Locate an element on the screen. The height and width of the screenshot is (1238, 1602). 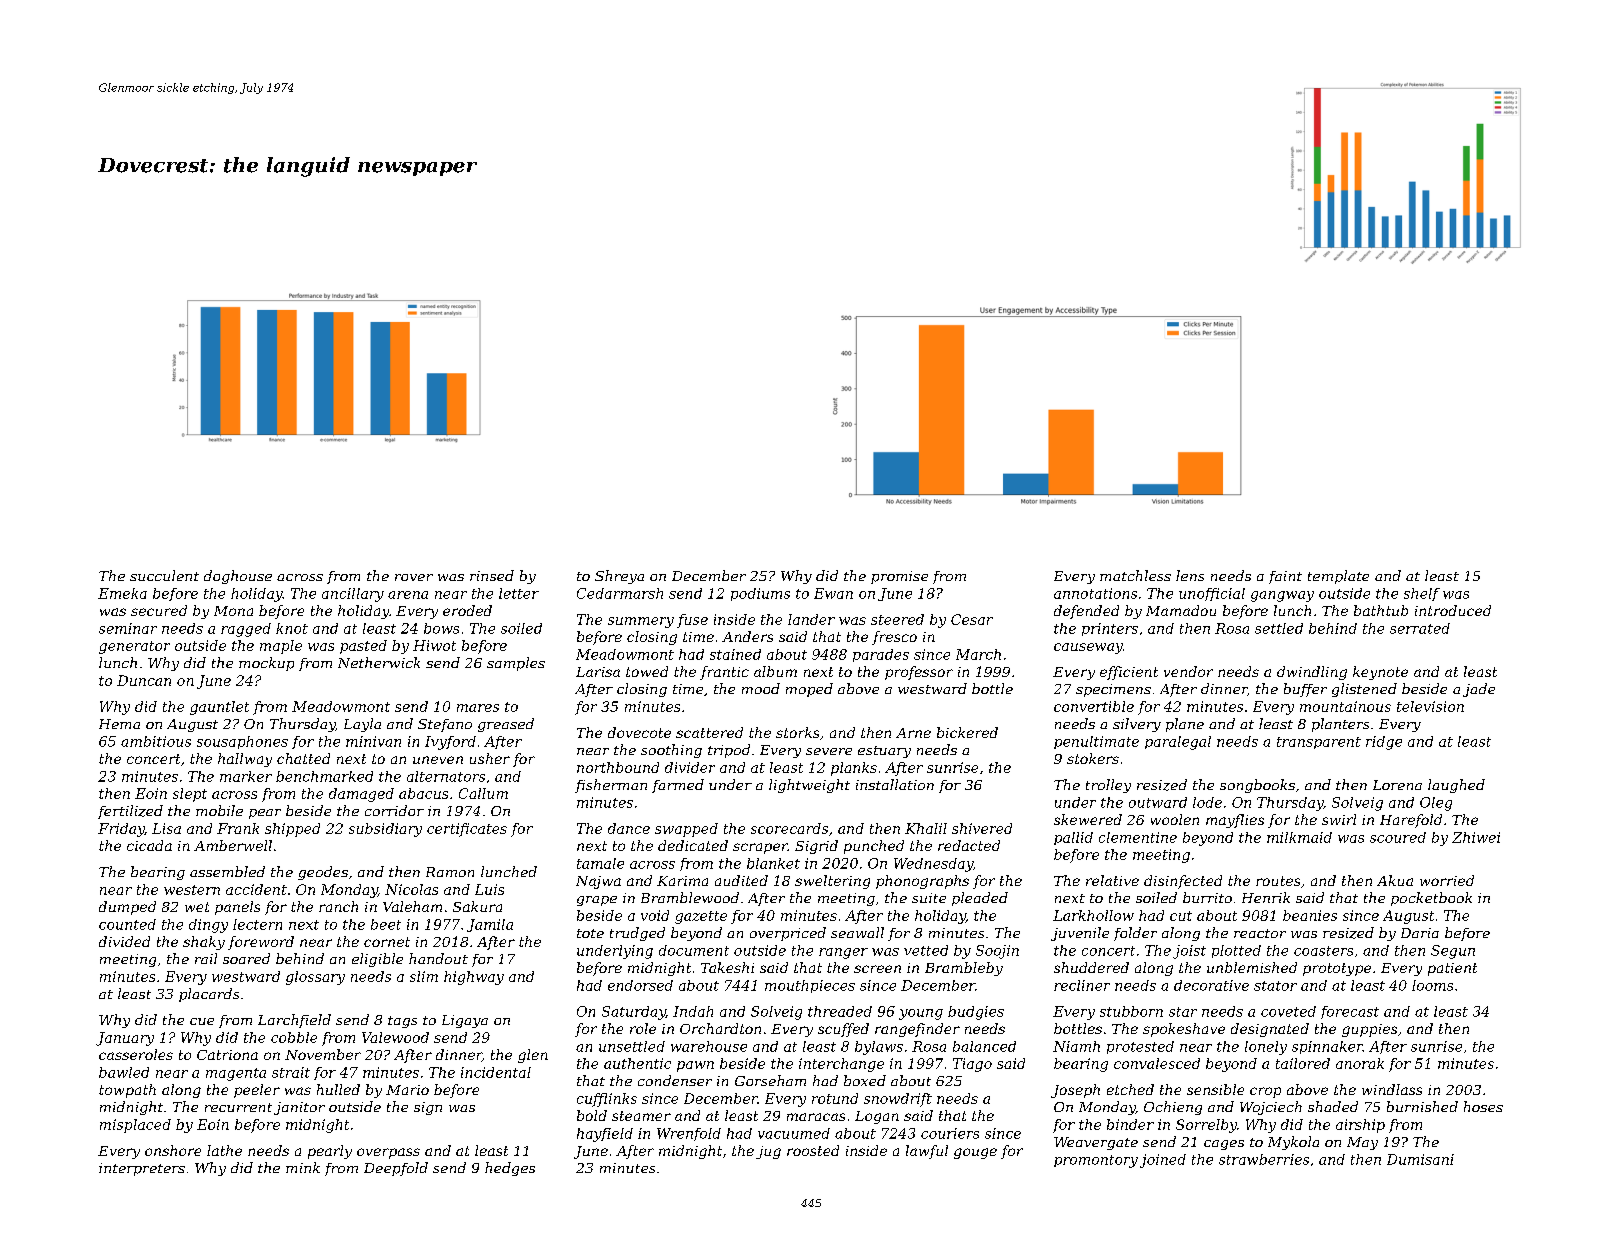
dingy is located at coordinates (208, 926).
